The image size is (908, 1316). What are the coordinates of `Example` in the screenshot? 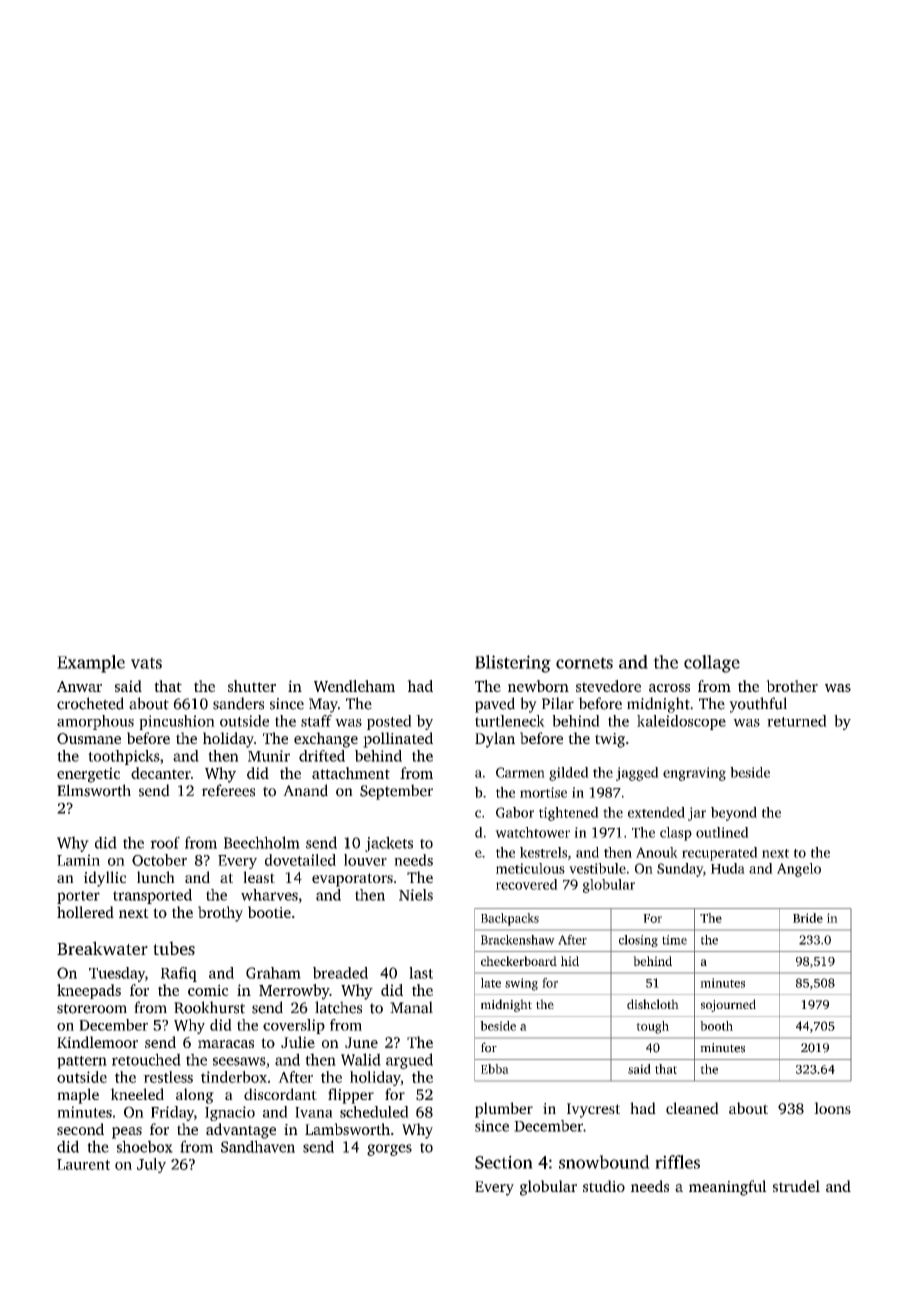 It's located at (91, 664).
